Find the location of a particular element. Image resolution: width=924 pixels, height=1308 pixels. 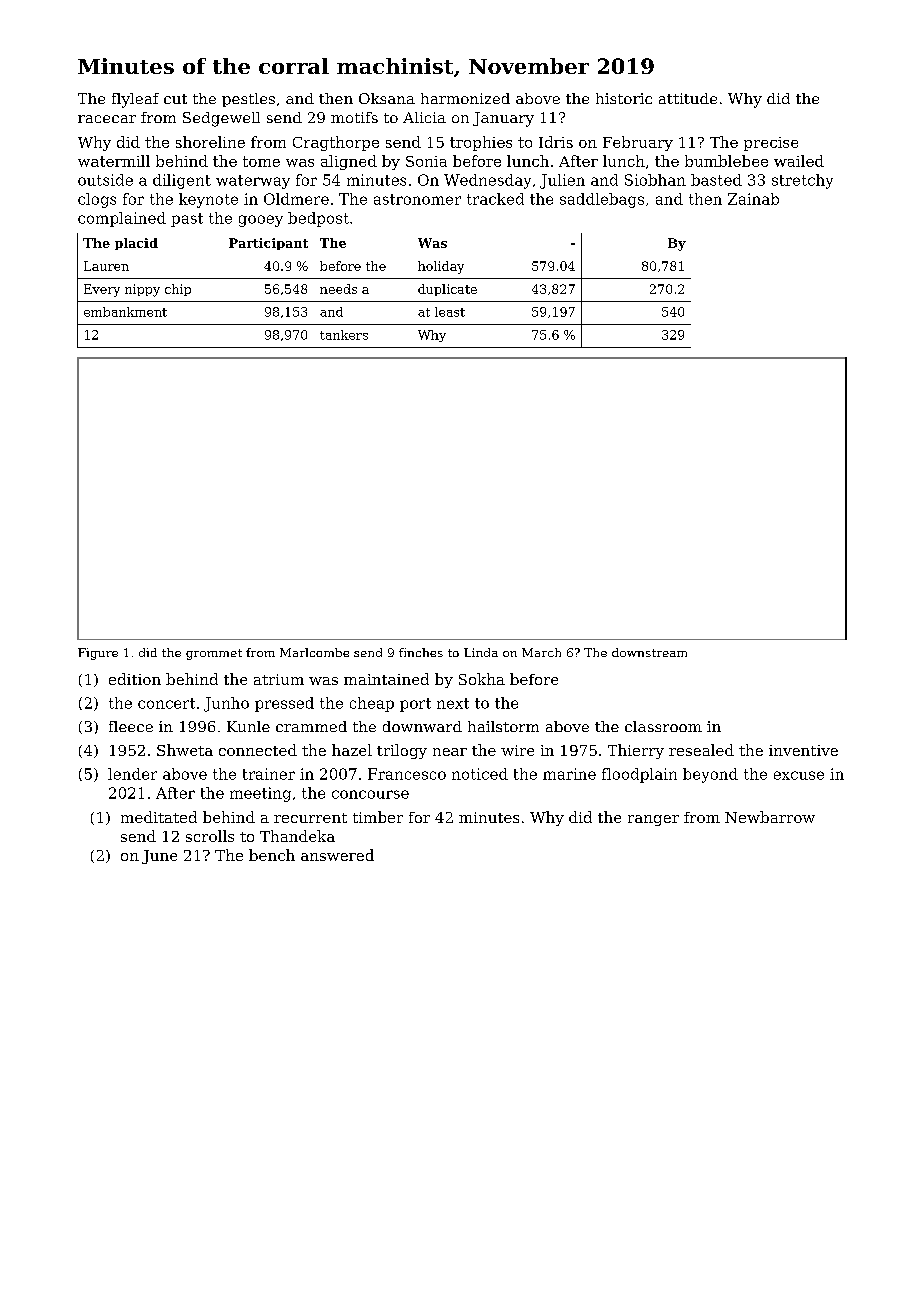

downstream is located at coordinates (649, 652).
